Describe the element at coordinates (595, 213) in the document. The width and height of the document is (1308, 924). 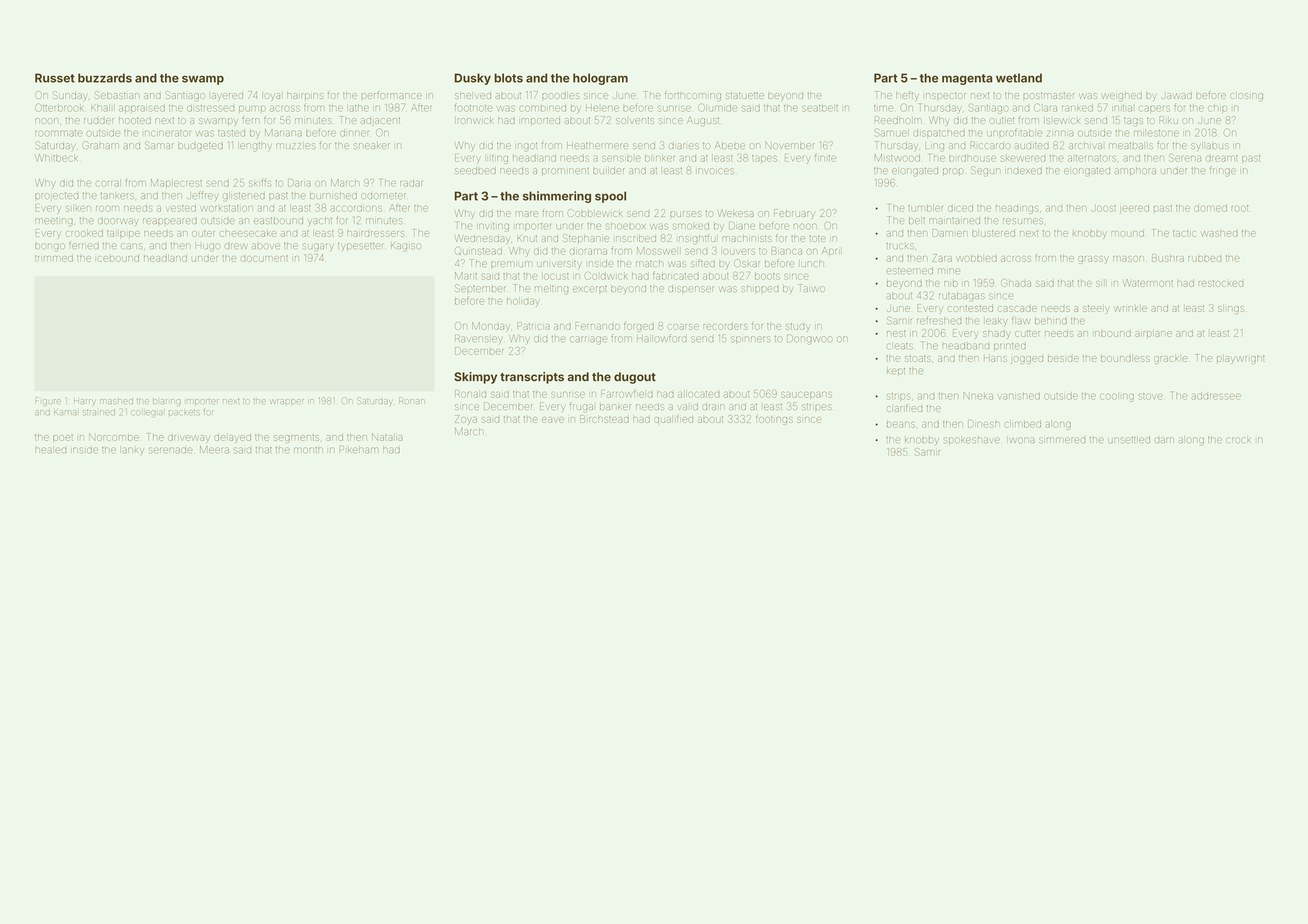
I see `Cobblewick` at that location.
